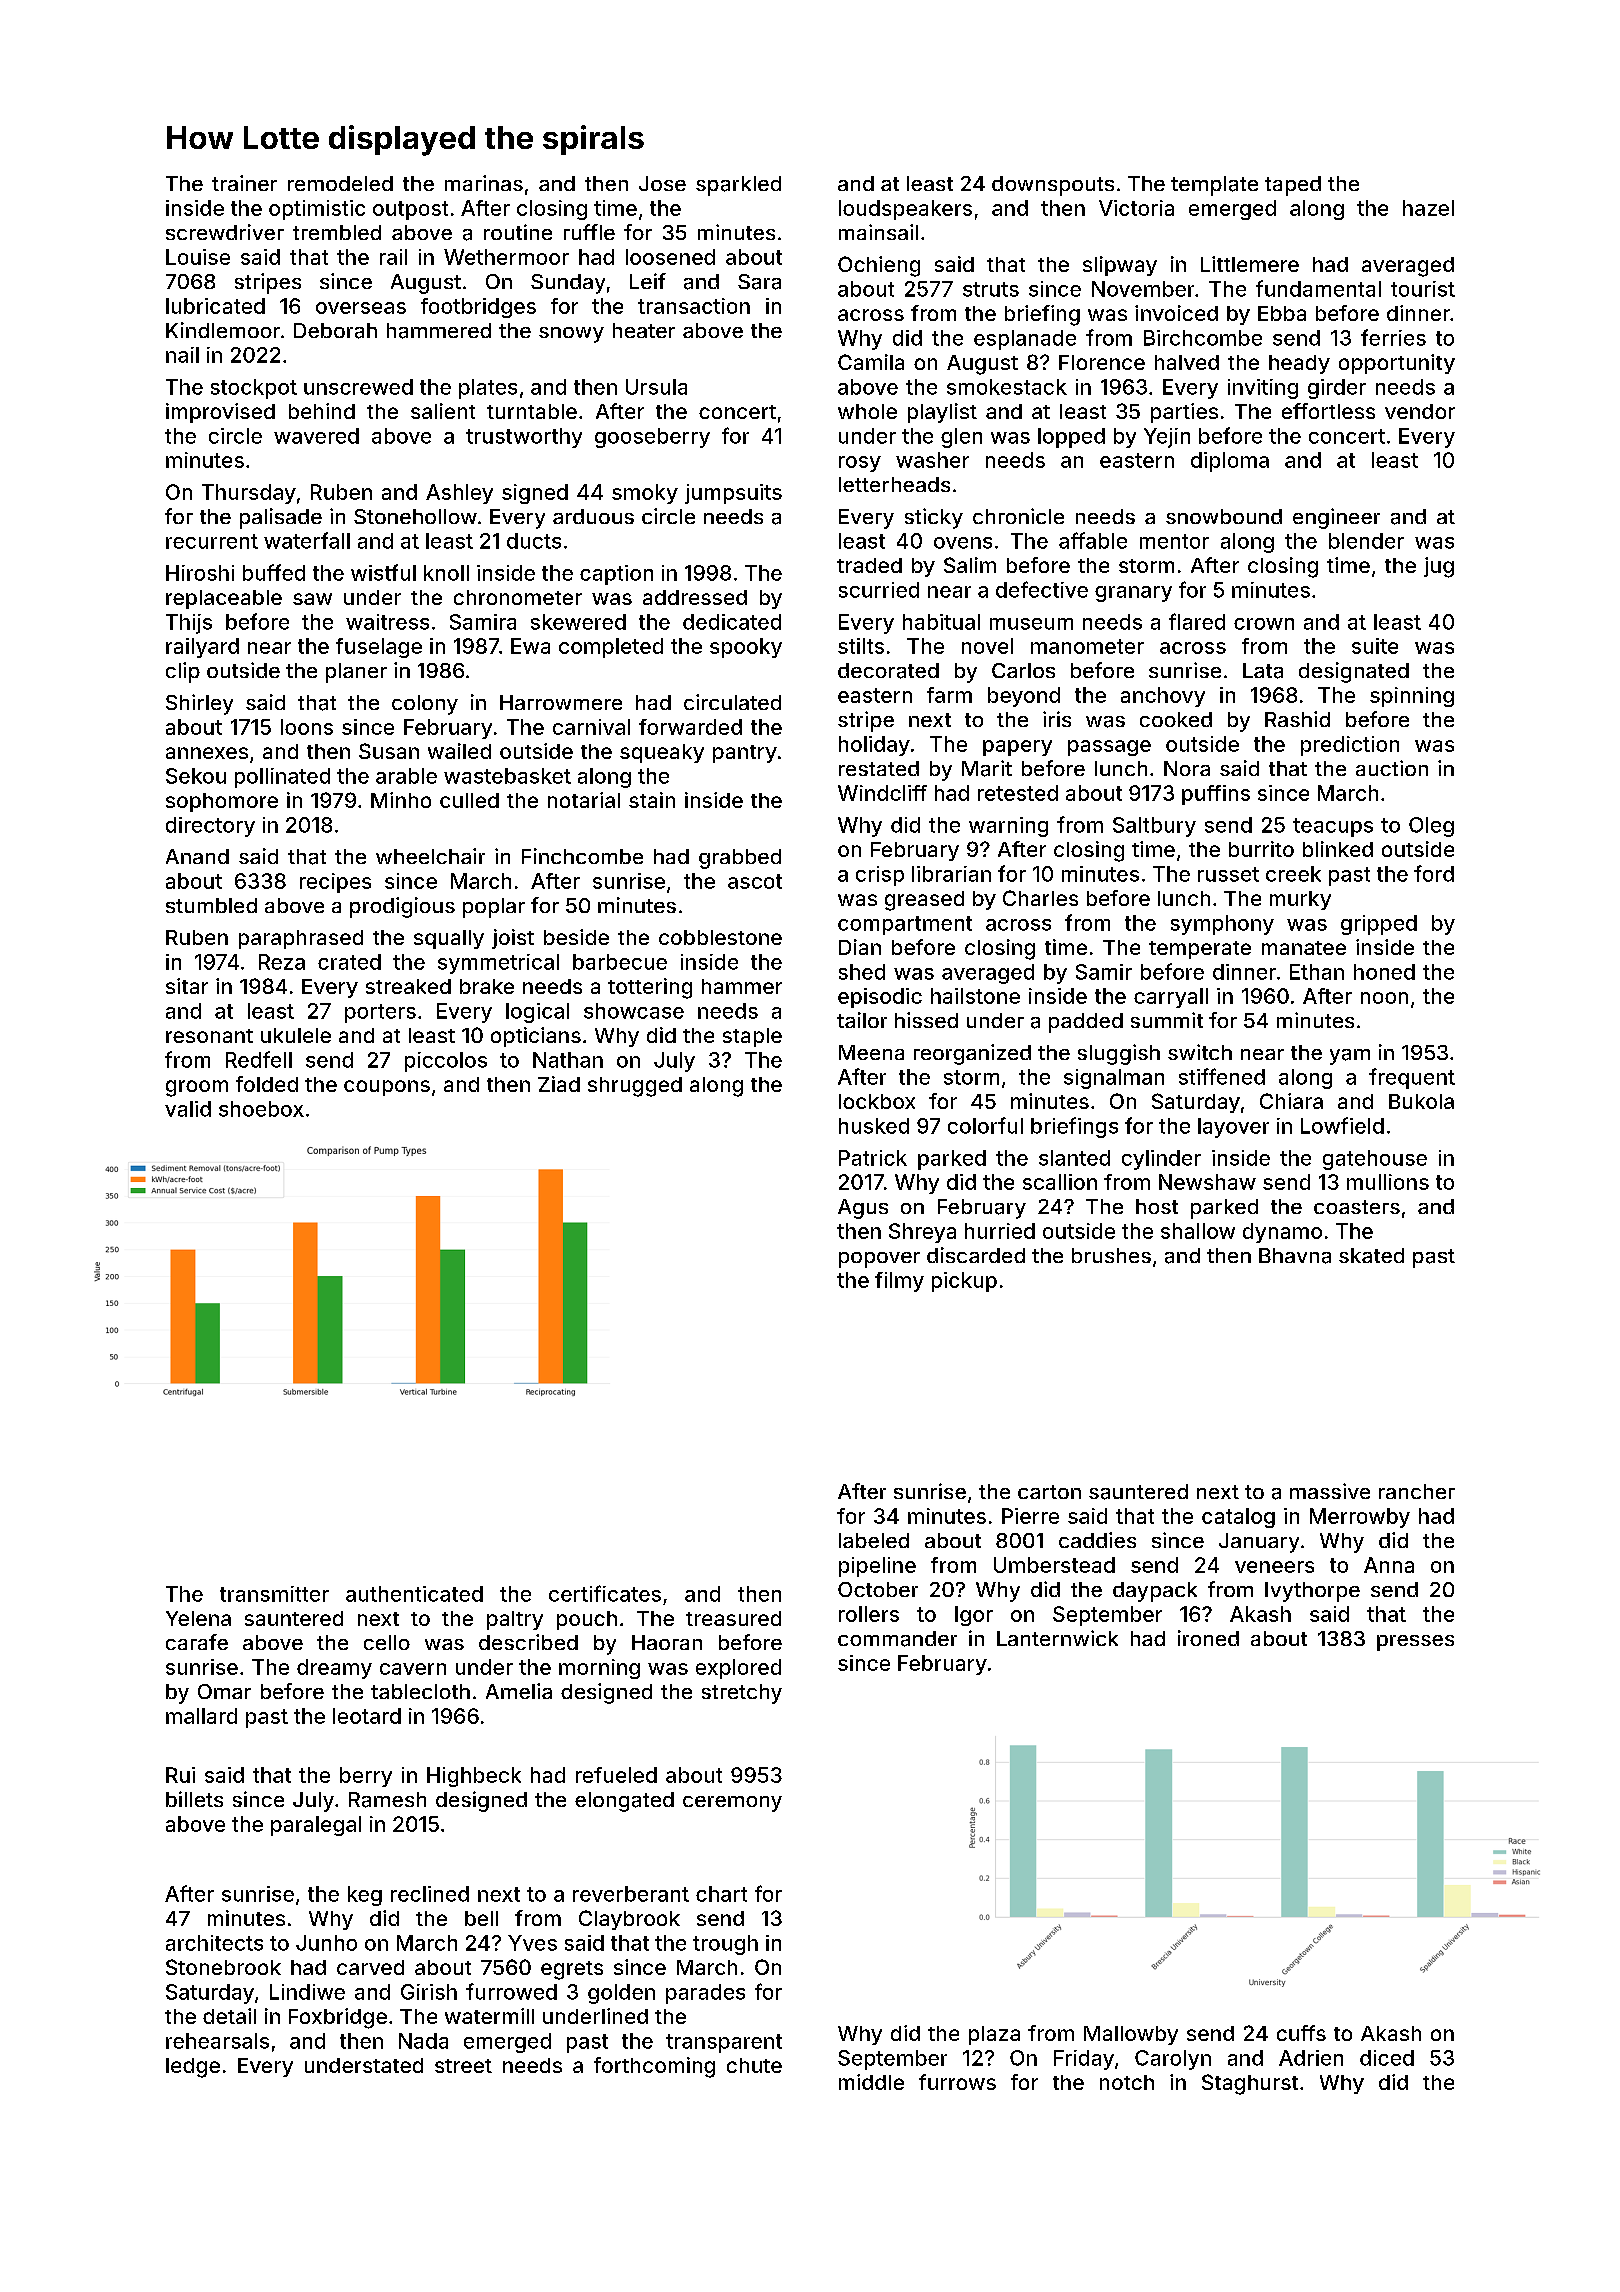 The image size is (1620, 2292). I want to click on ledge, so click(193, 2068).
